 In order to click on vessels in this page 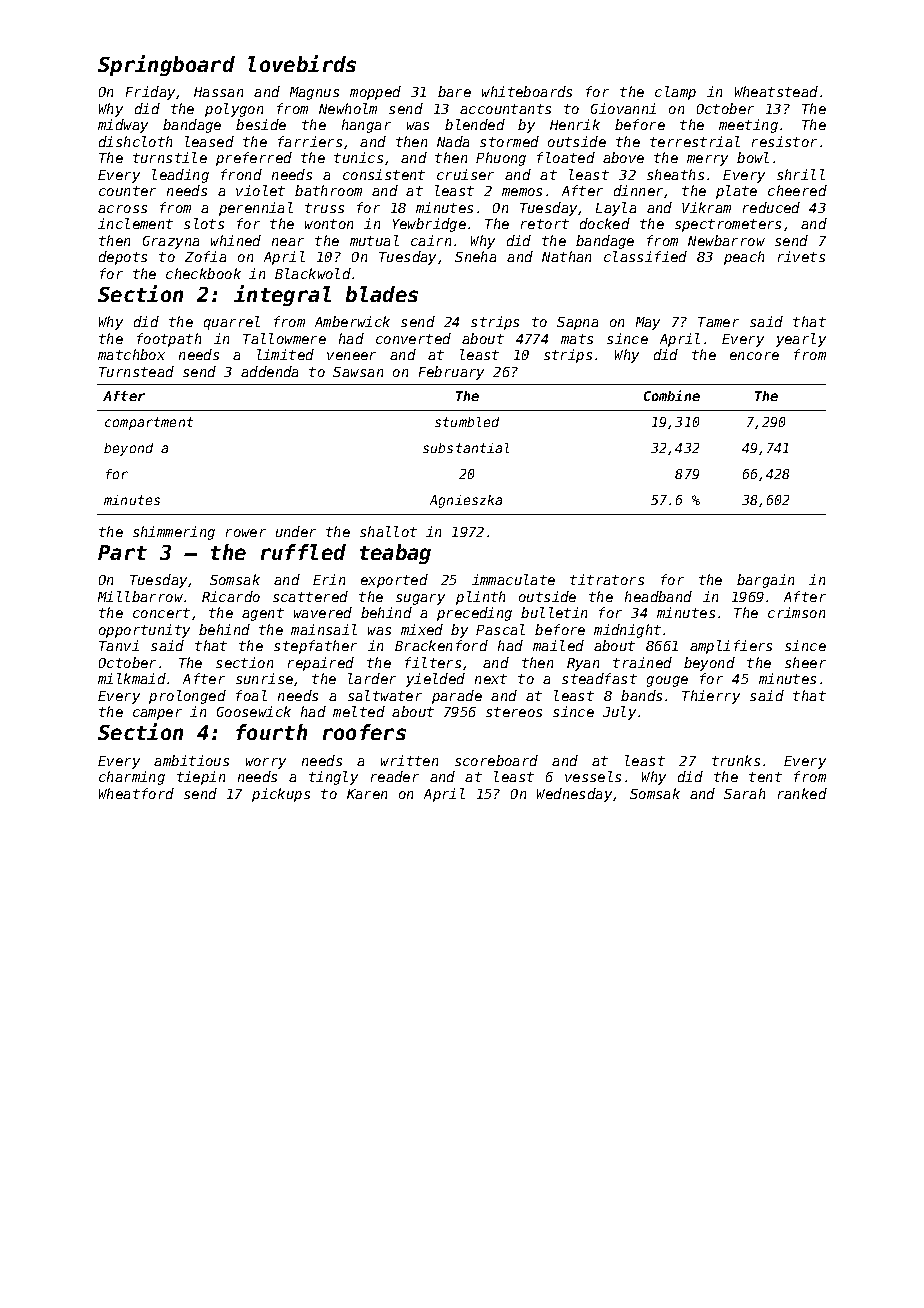, I will do `click(593, 776)`.
